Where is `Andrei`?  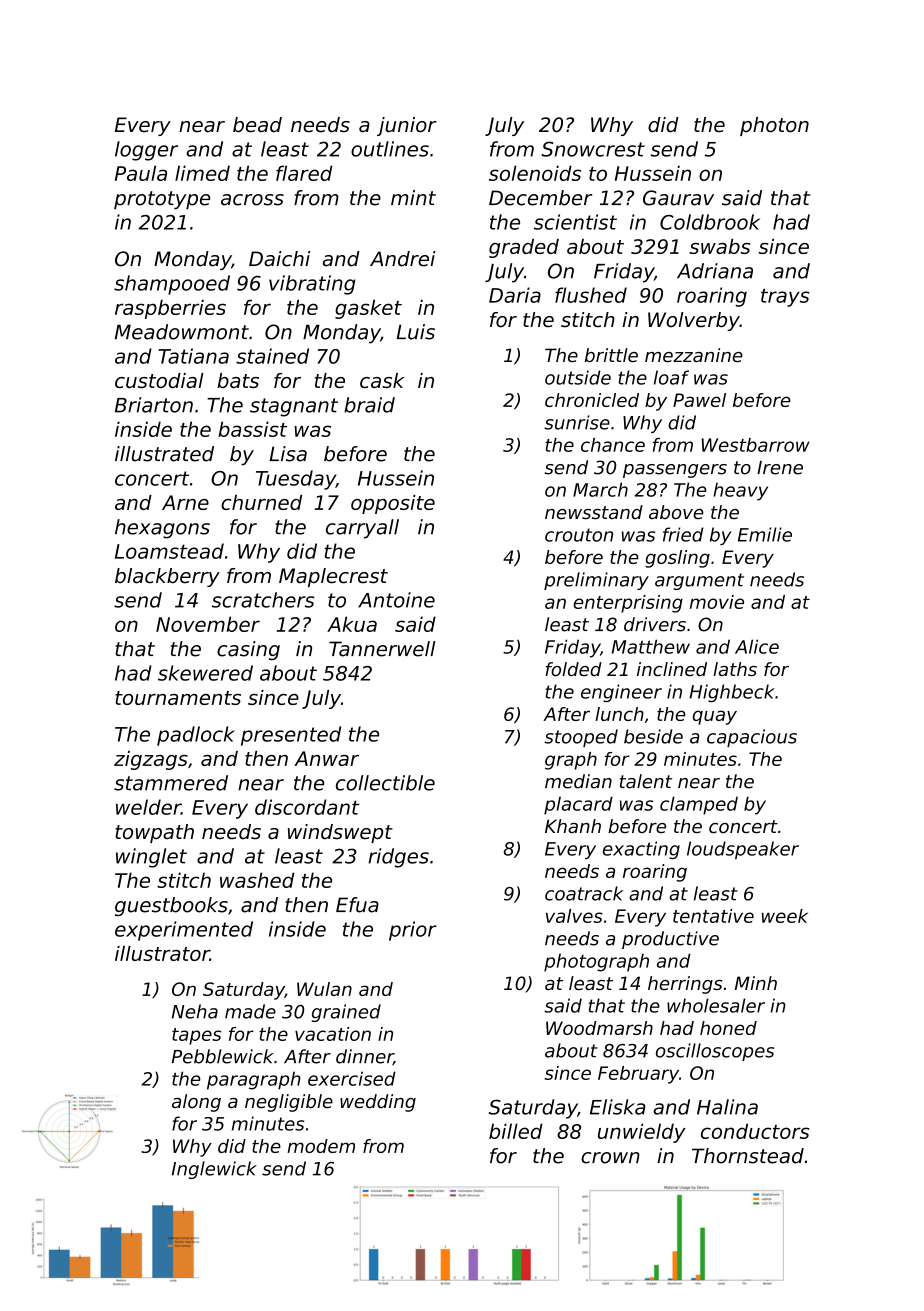
Andrei is located at coordinates (403, 259).
